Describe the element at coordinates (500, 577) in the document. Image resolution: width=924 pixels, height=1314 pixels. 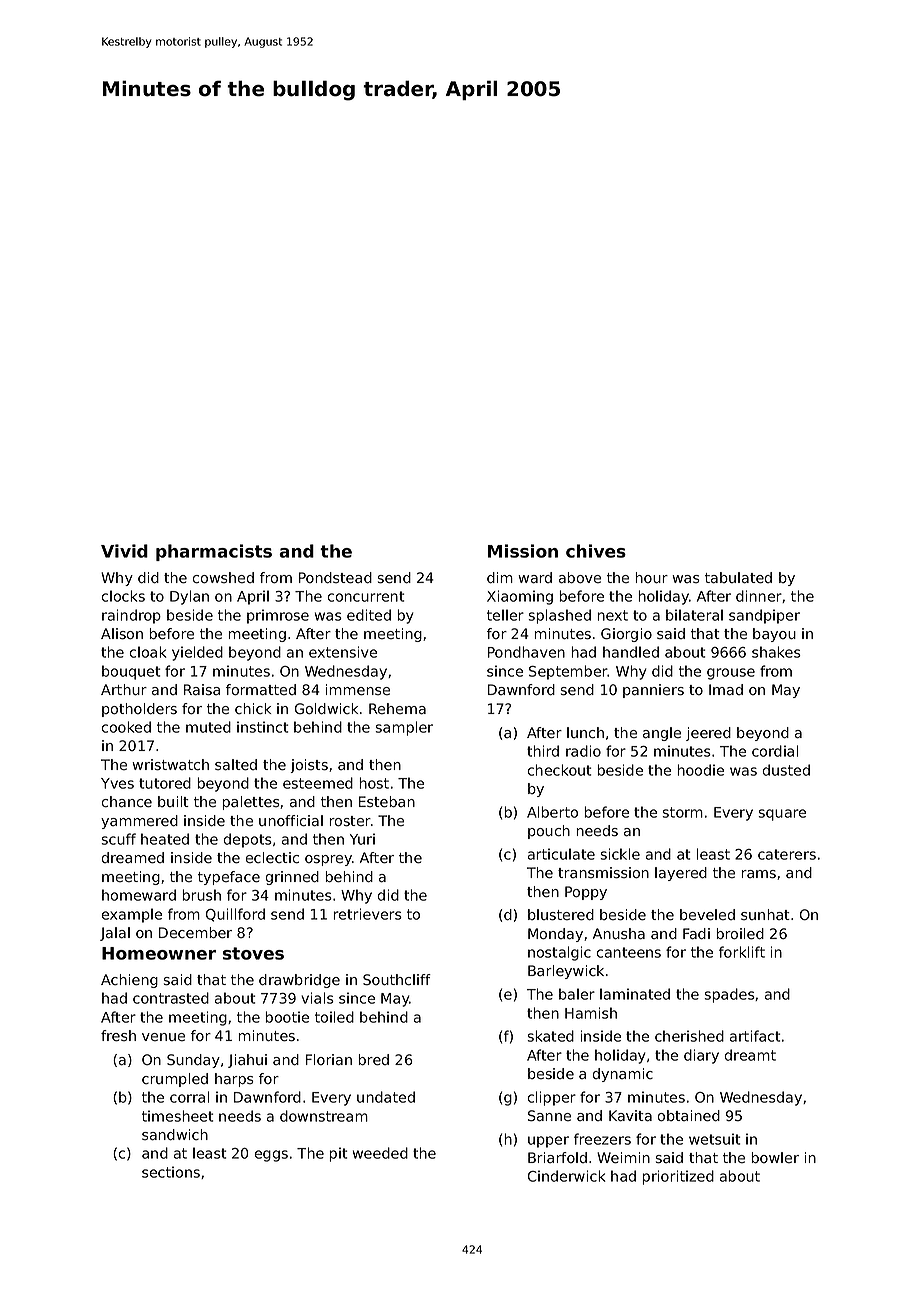
I see `dim` at that location.
